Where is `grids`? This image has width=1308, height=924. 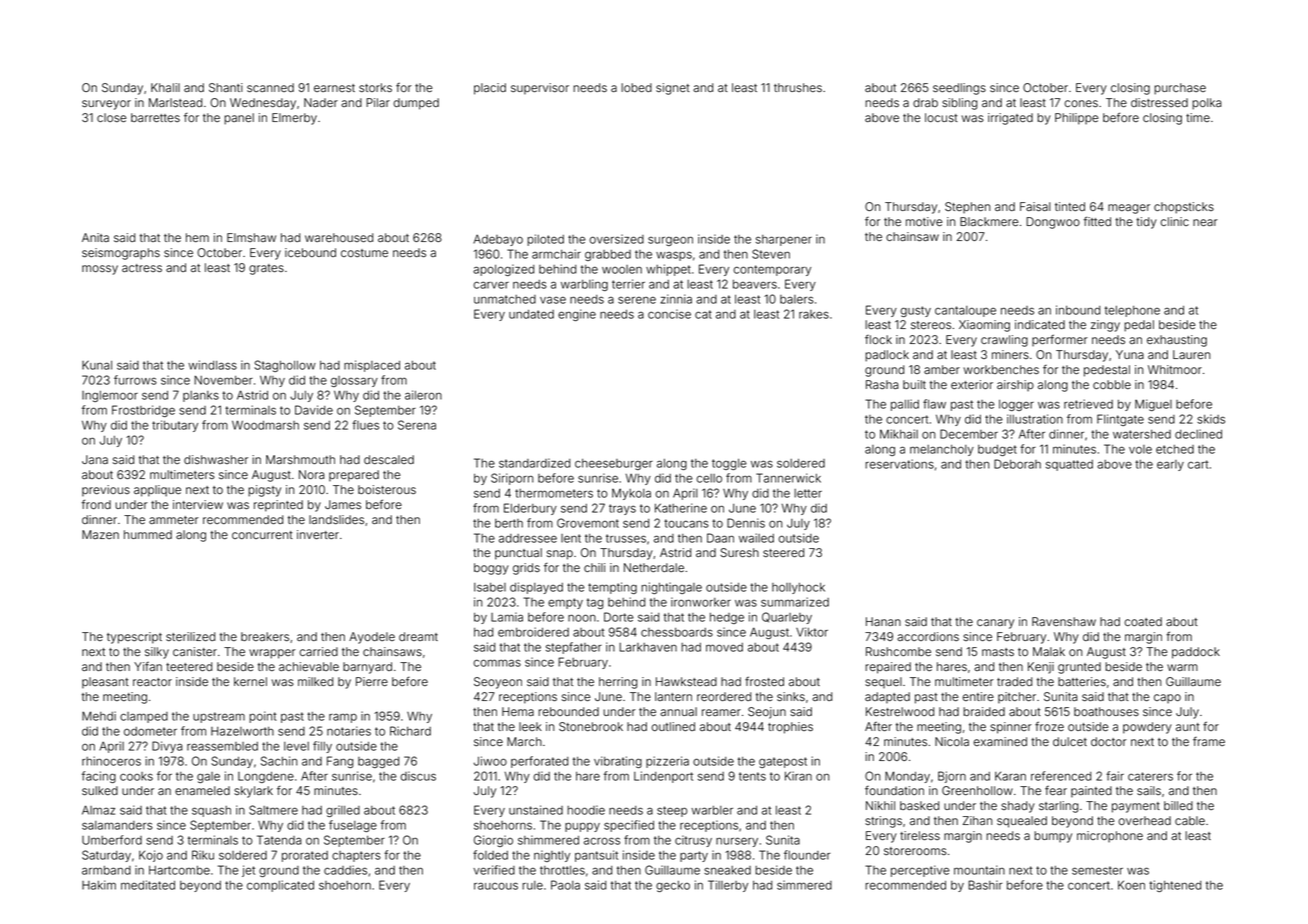
grids is located at coordinates (526, 569).
